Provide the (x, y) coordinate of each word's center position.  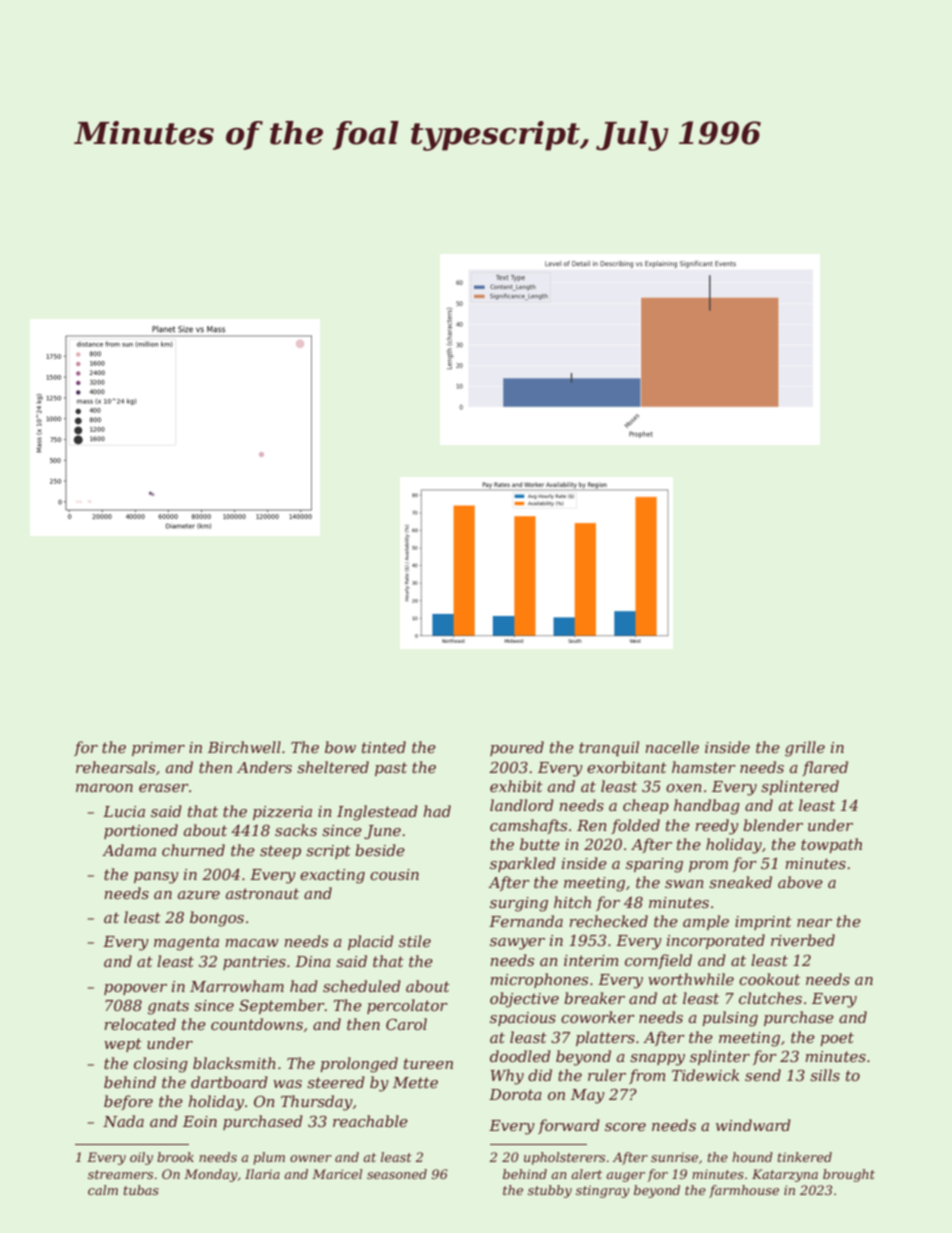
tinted (384, 747)
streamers (120, 1174)
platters (605, 1038)
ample (706, 922)
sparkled (523, 864)
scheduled (362, 986)
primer (158, 749)
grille (805, 749)
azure (199, 895)
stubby (550, 1191)
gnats (168, 1007)
